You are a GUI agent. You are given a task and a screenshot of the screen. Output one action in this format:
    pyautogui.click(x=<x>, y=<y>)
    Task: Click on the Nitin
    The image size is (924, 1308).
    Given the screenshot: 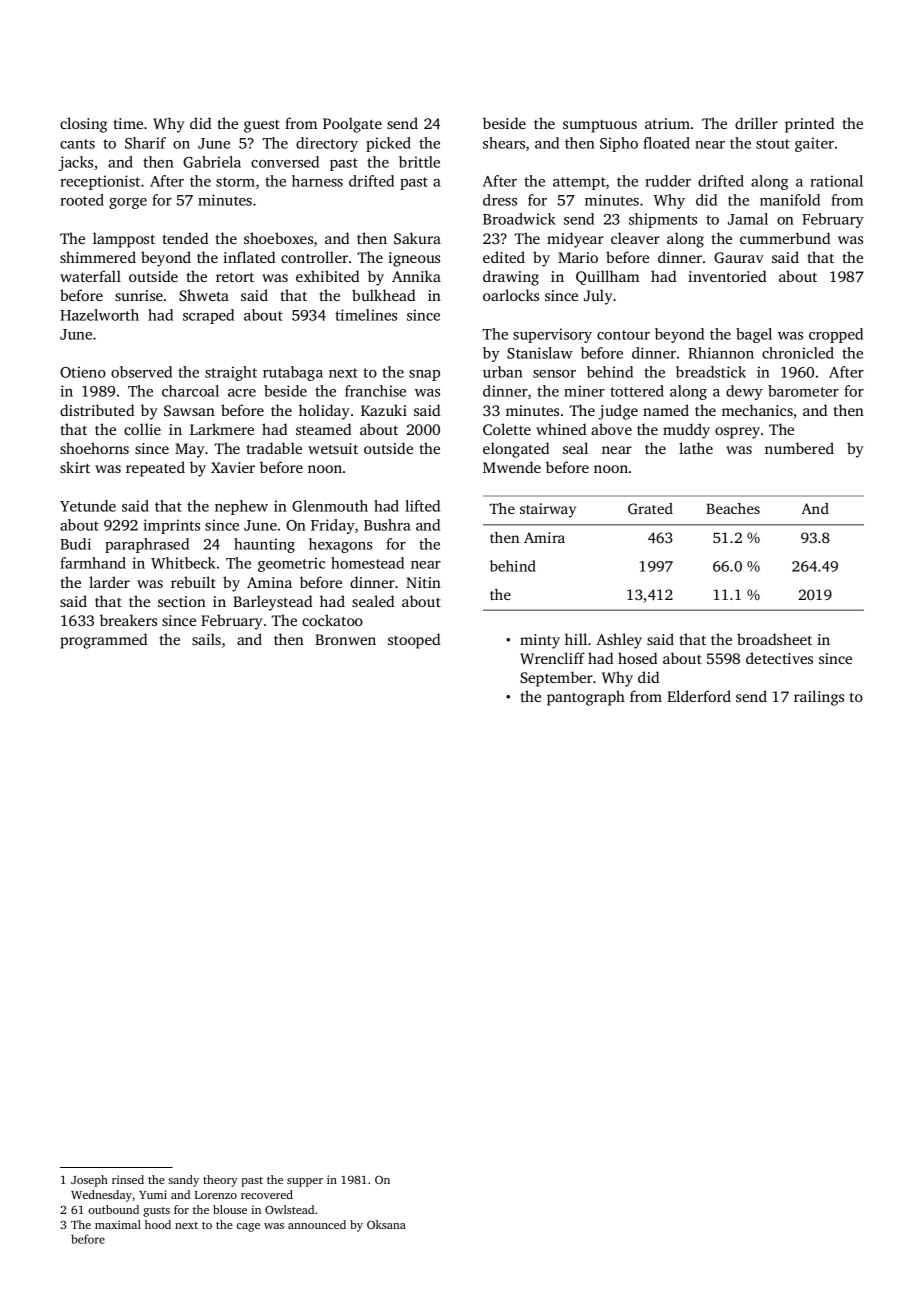 What is the action you would take?
    pyautogui.click(x=423, y=582)
